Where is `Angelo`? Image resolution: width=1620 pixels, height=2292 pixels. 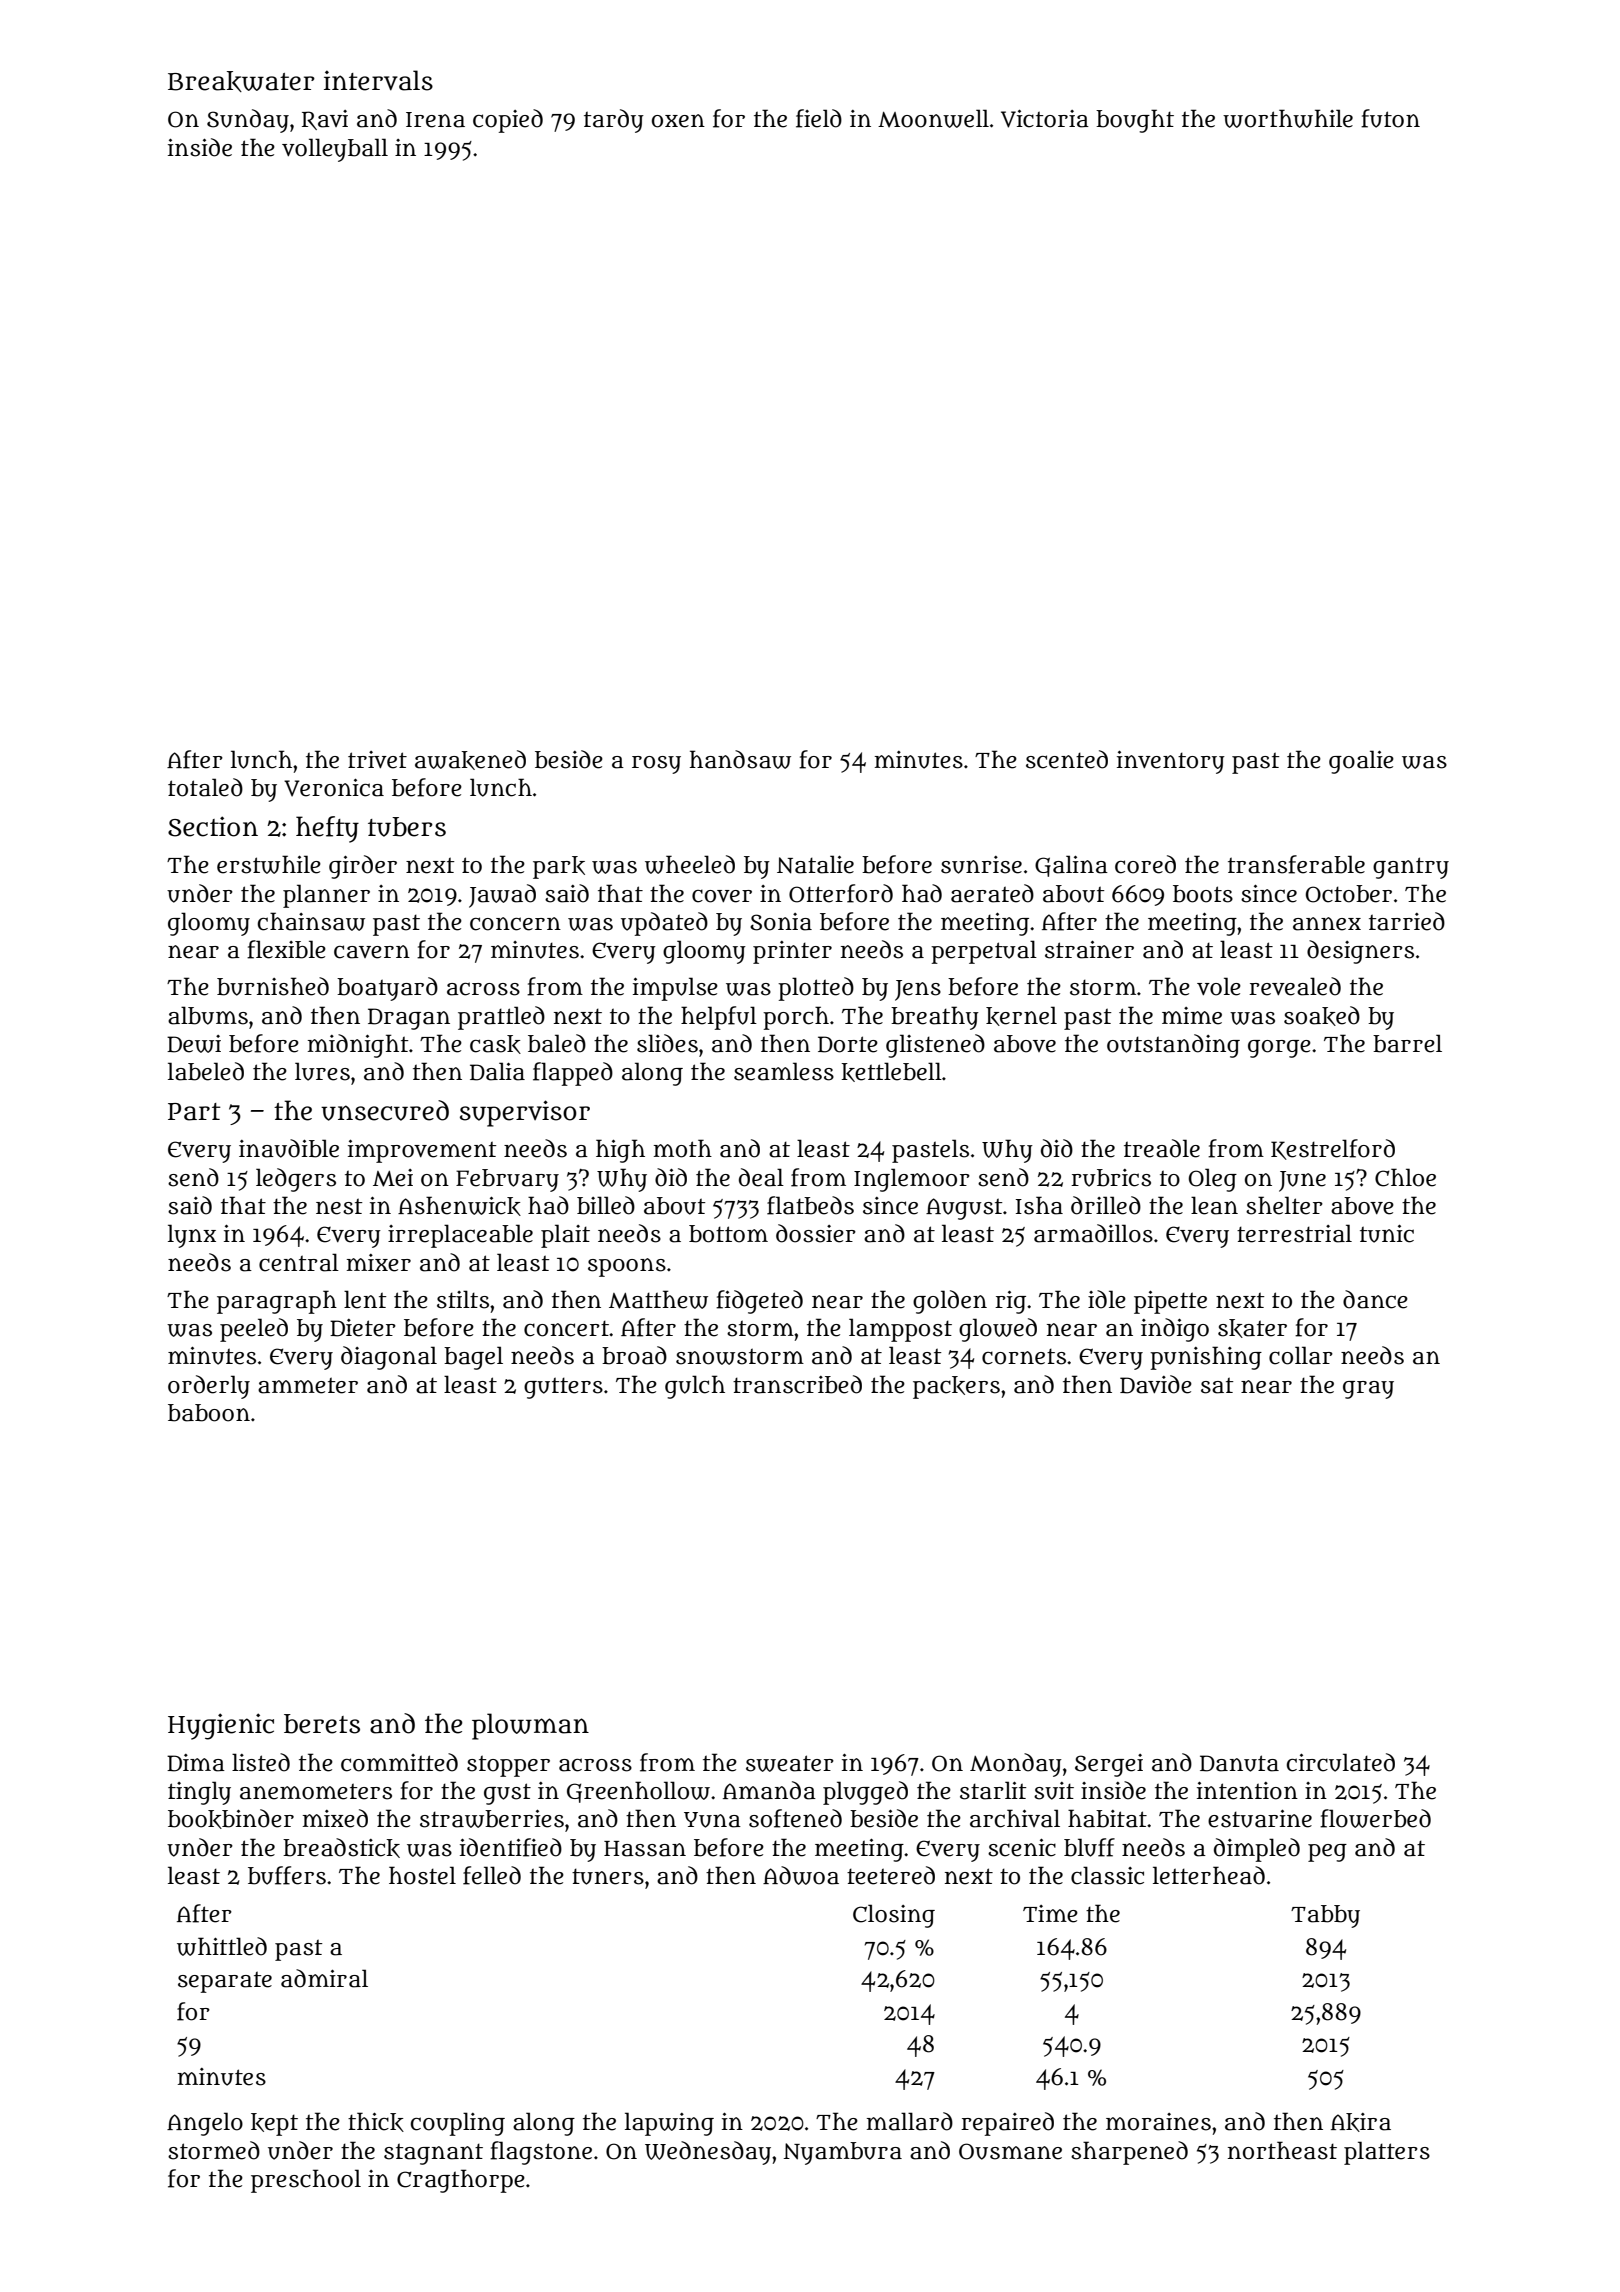 Angelo is located at coordinates (205, 2124).
